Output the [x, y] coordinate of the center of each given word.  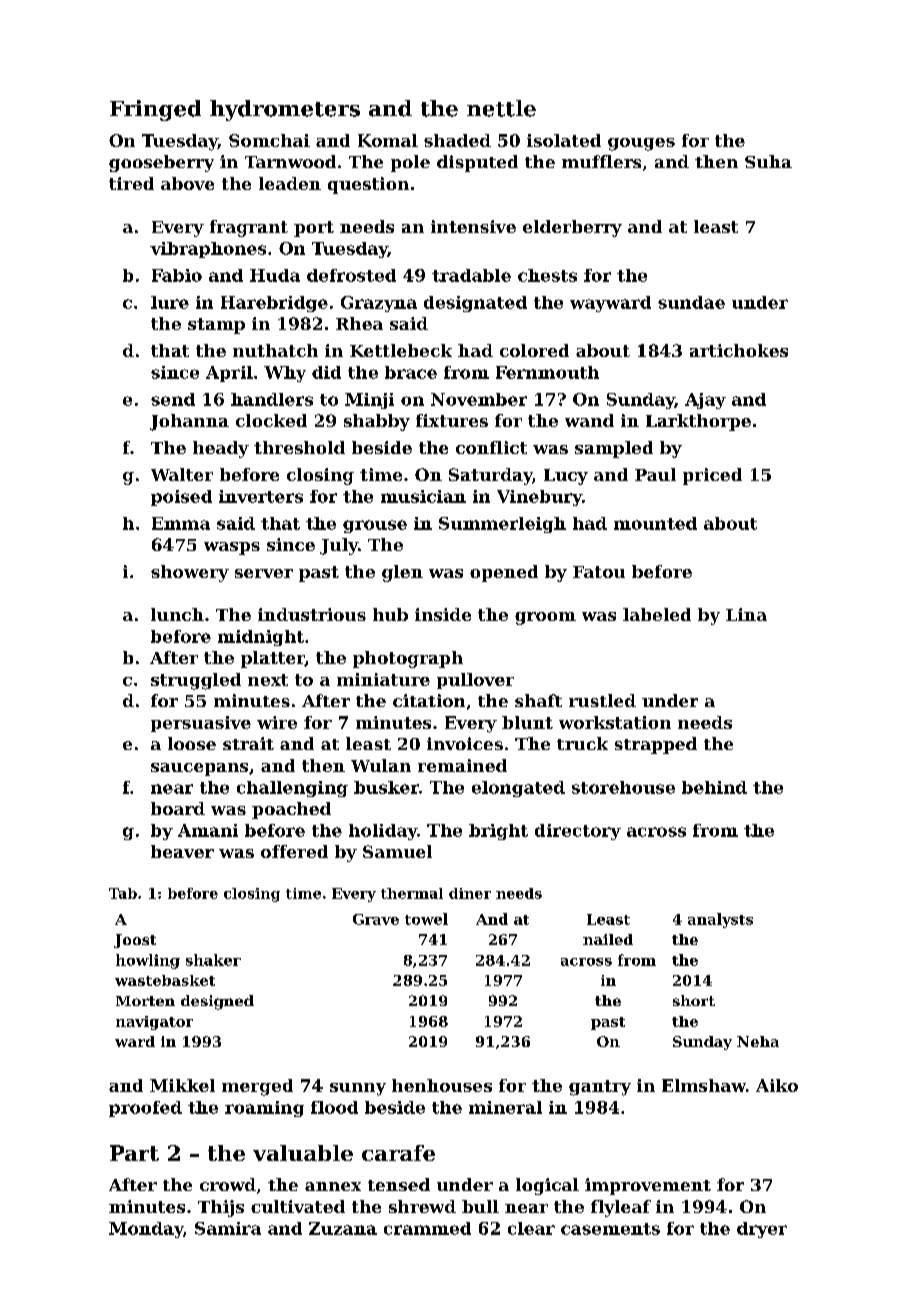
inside [443, 614]
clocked [271, 420]
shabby [377, 422]
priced [712, 476]
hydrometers [285, 110]
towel [426, 919]
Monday [146, 1230]
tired [131, 183]
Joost [135, 941]
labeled [657, 614]
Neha [758, 1041]
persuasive [201, 724]
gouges [641, 144]
